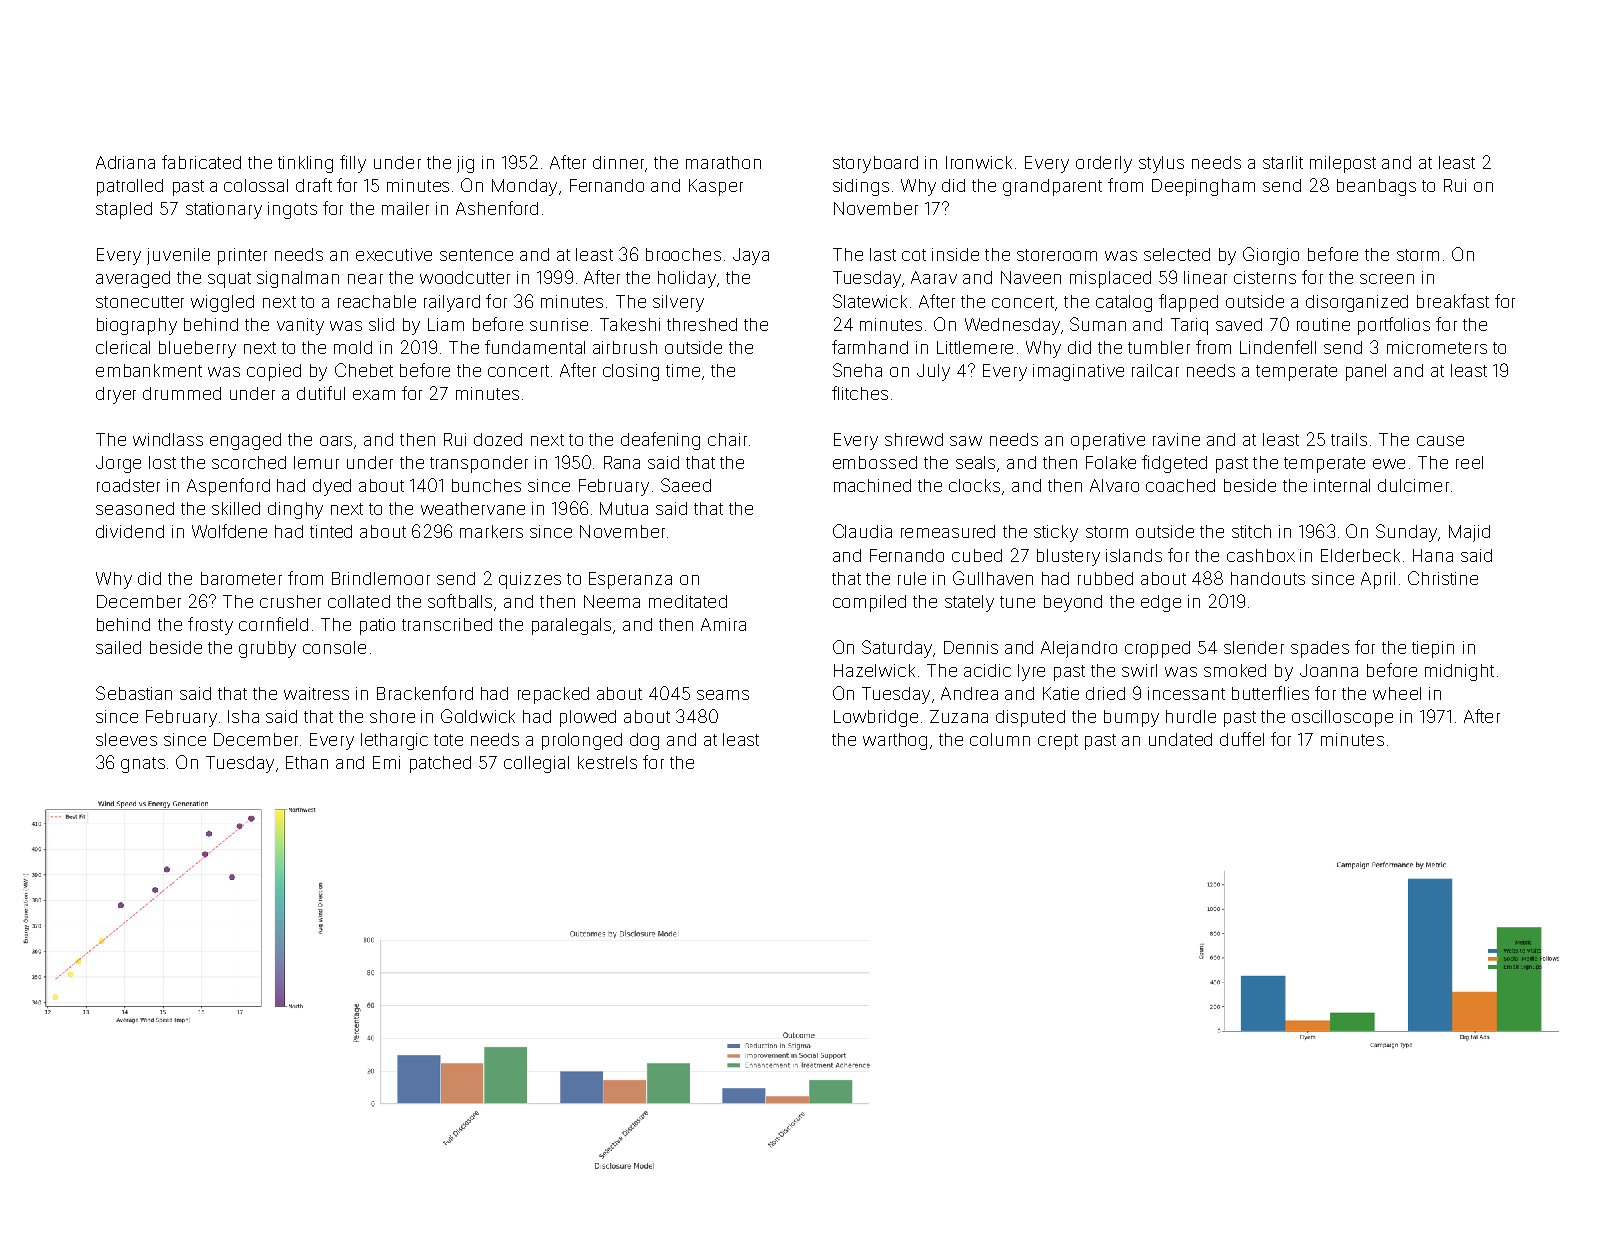 The image size is (1613, 1246). I want to click on stonecutter, so click(140, 302).
